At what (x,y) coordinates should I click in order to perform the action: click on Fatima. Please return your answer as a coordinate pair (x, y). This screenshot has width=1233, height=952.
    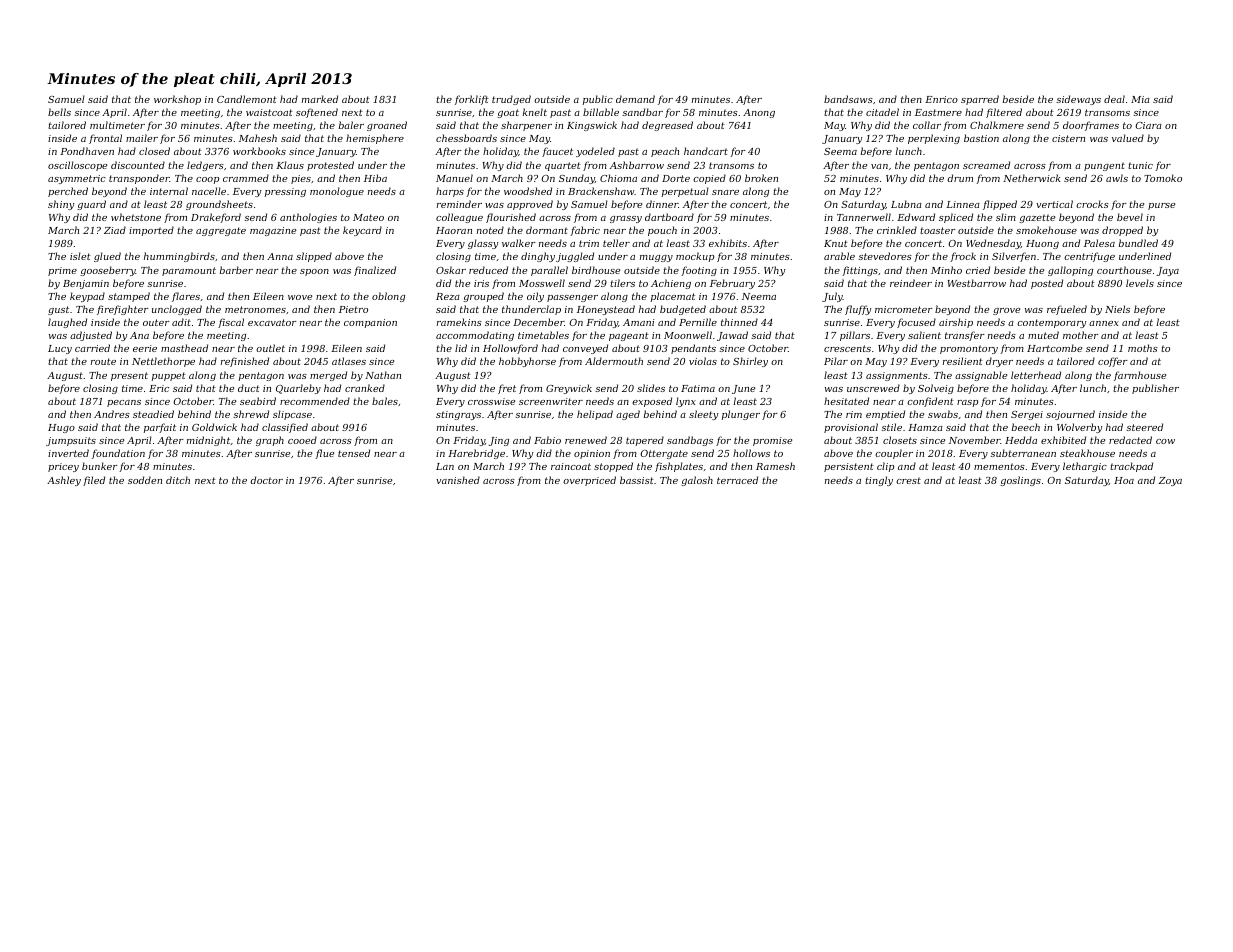
    Looking at the image, I should click on (698, 388).
